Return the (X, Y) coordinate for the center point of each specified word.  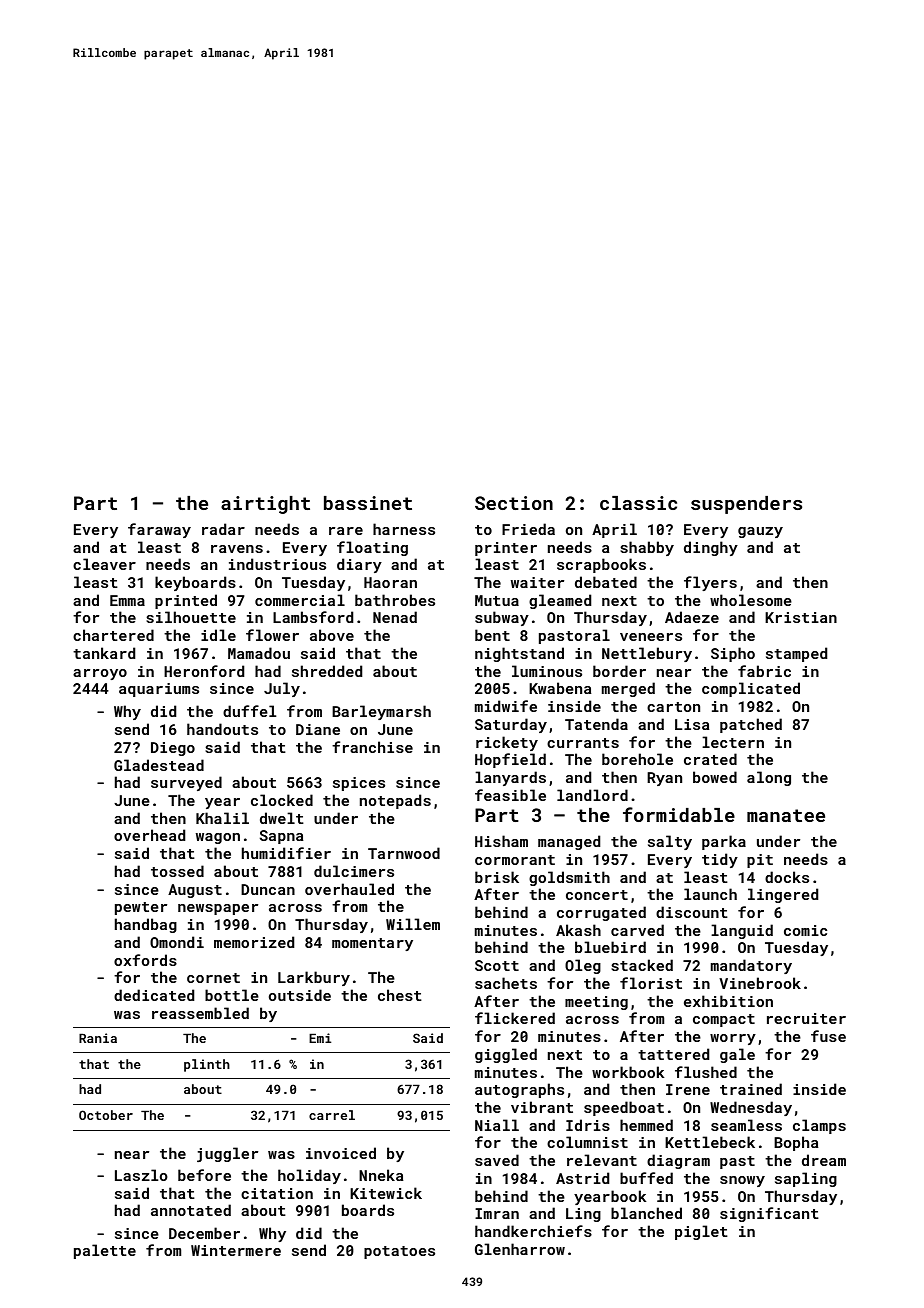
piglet (701, 1232)
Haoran (390, 582)
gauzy (760, 532)
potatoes (399, 1252)
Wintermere (236, 1250)
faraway (159, 530)
